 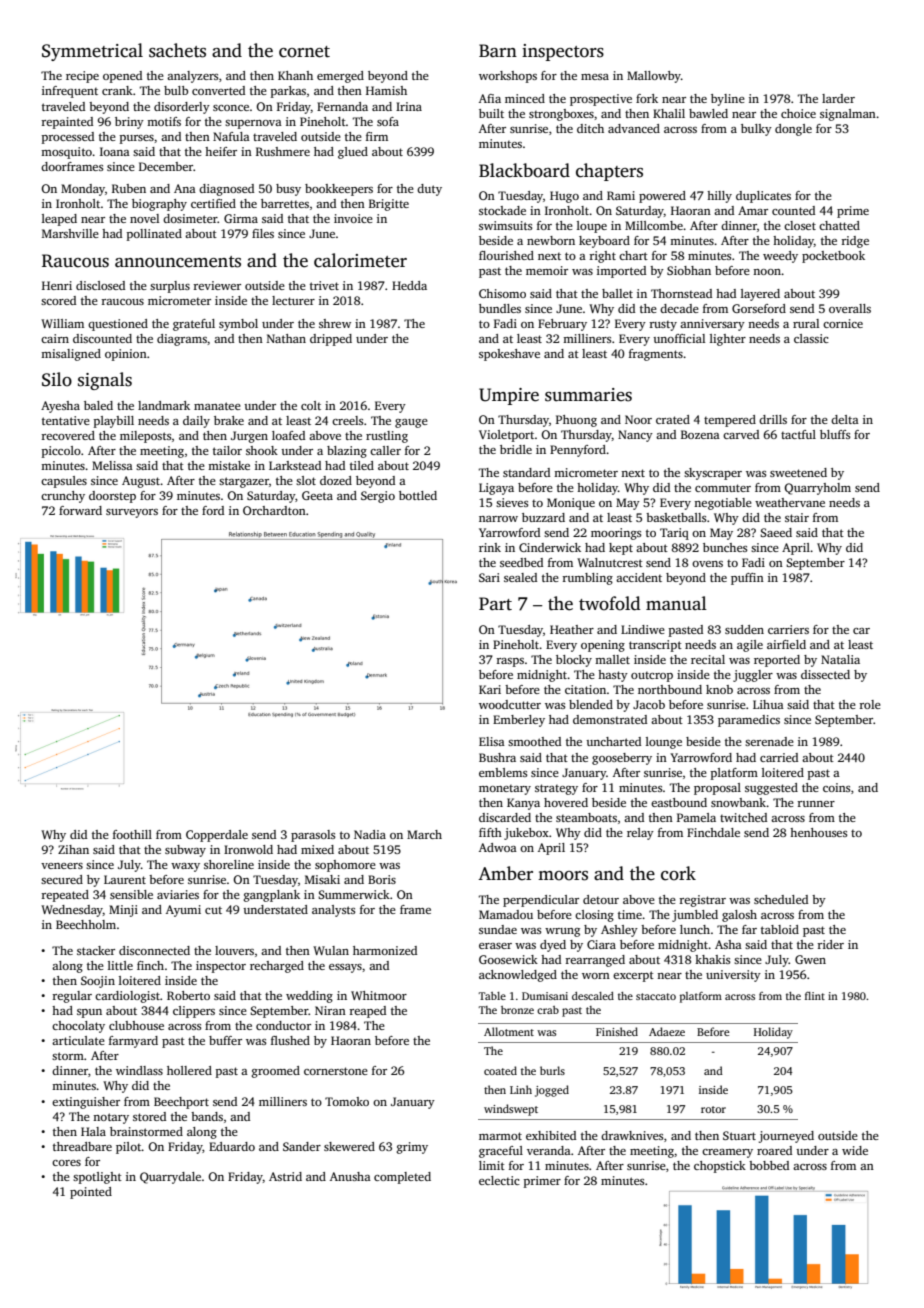 What do you see at coordinates (733, 976) in the image?
I see `university` at bounding box center [733, 976].
